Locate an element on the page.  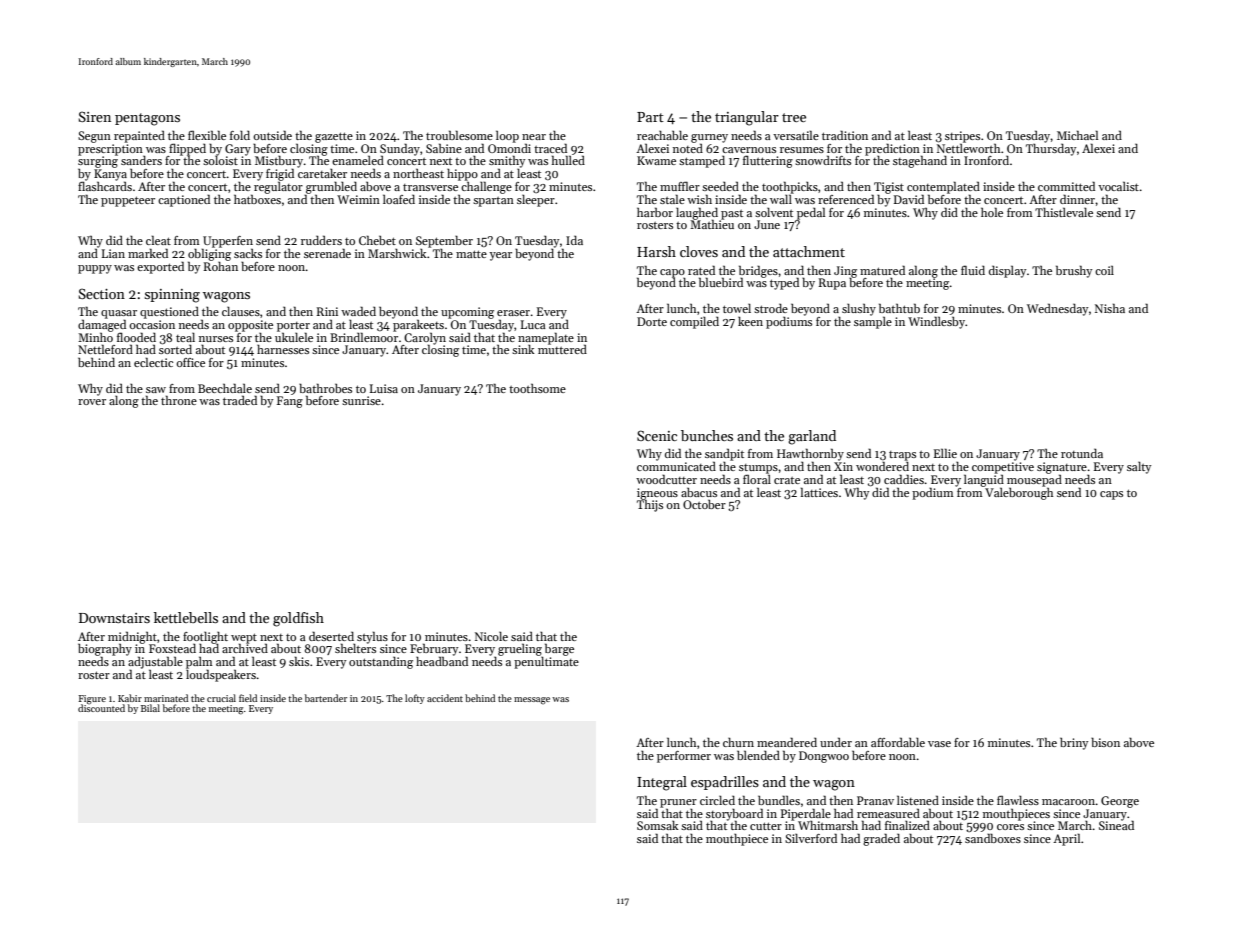
Valeborough is located at coordinates (1019, 493).
